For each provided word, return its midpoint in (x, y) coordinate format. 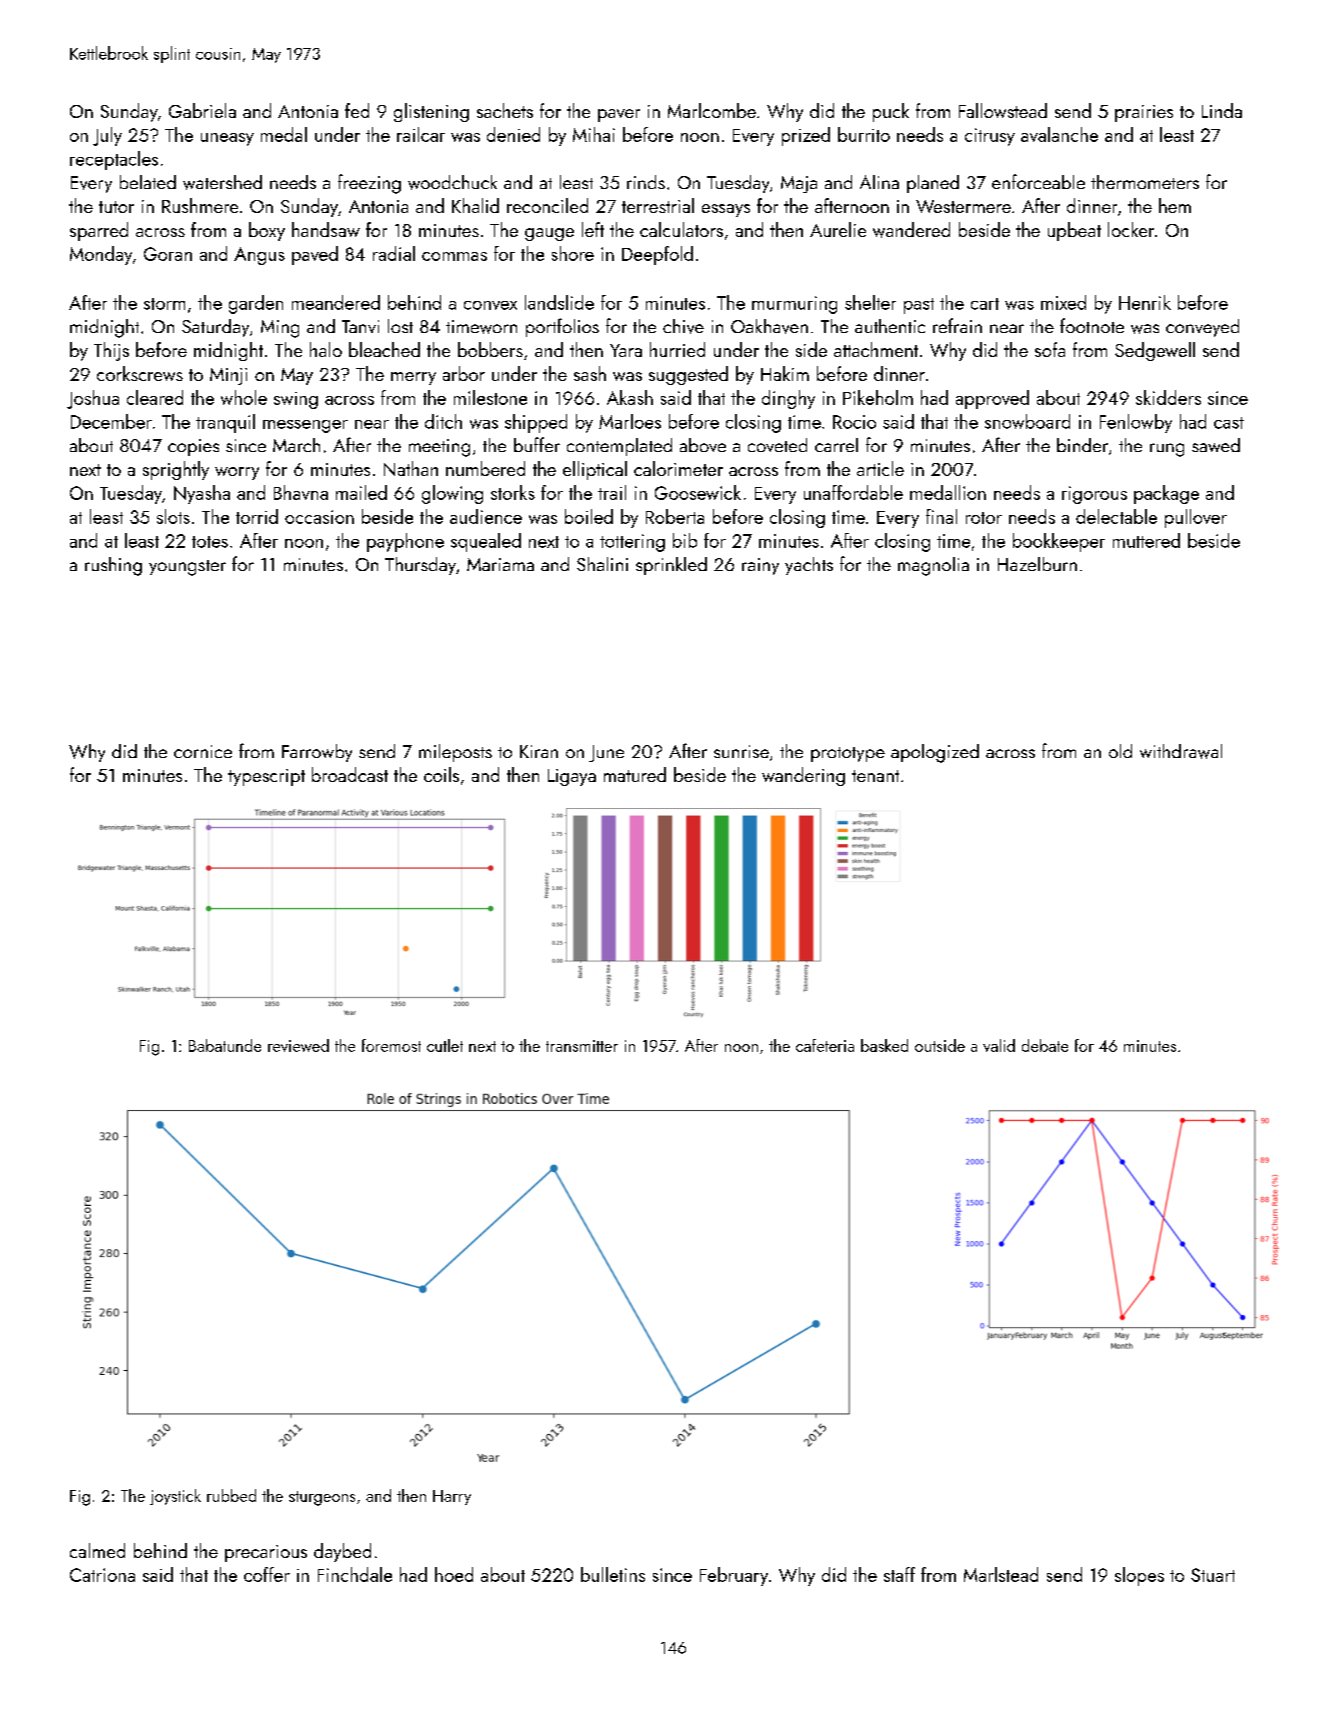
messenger (305, 426)
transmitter (582, 1046)
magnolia (933, 566)
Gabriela (202, 110)
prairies (1144, 113)
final (941, 516)
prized (806, 136)
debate (1045, 1045)
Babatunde (225, 1045)
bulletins (613, 1574)
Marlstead (1001, 1574)
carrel (836, 445)
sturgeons (322, 1498)
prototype (848, 754)
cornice (203, 751)
